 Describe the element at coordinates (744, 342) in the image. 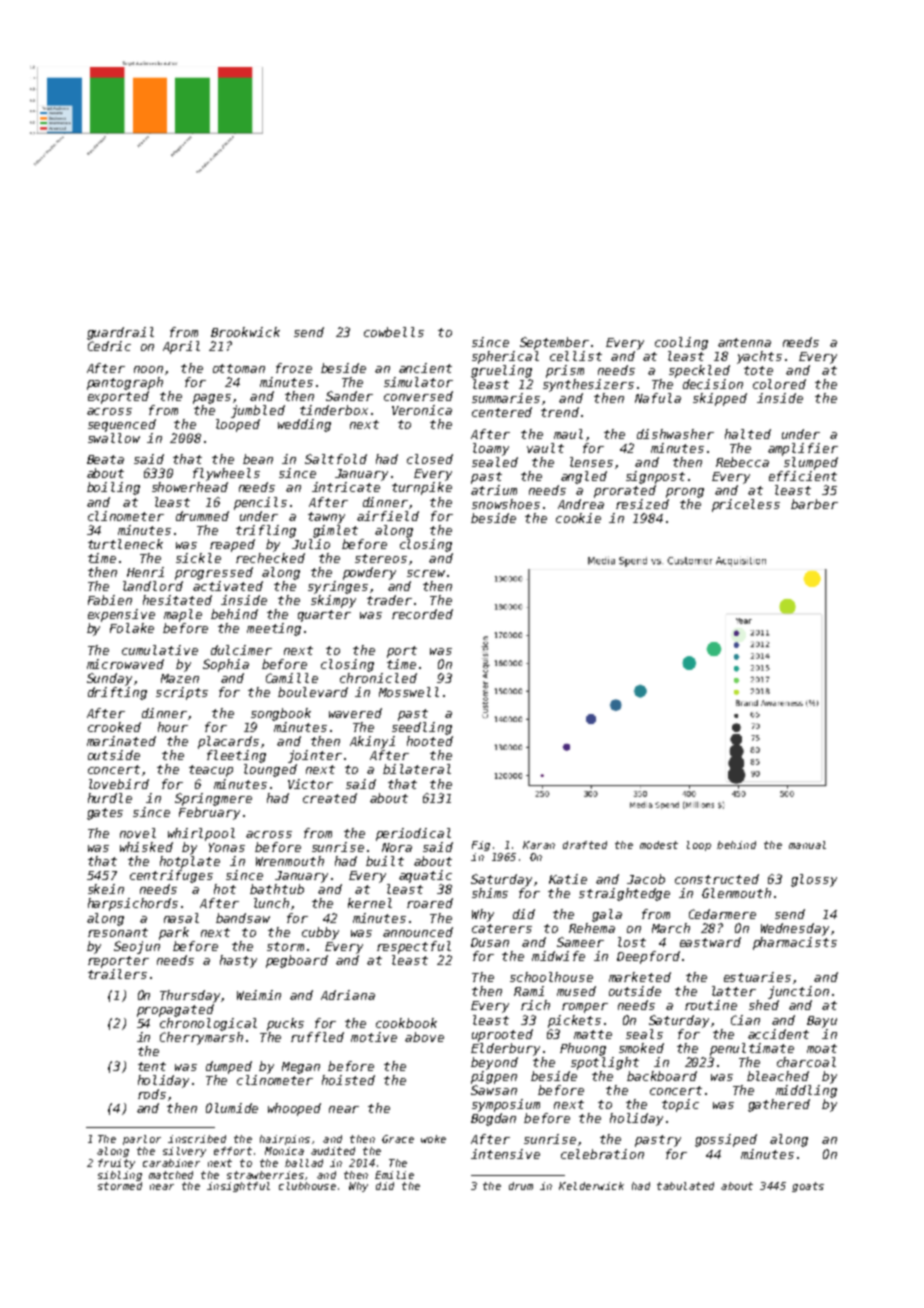

I see `antenna` at that location.
